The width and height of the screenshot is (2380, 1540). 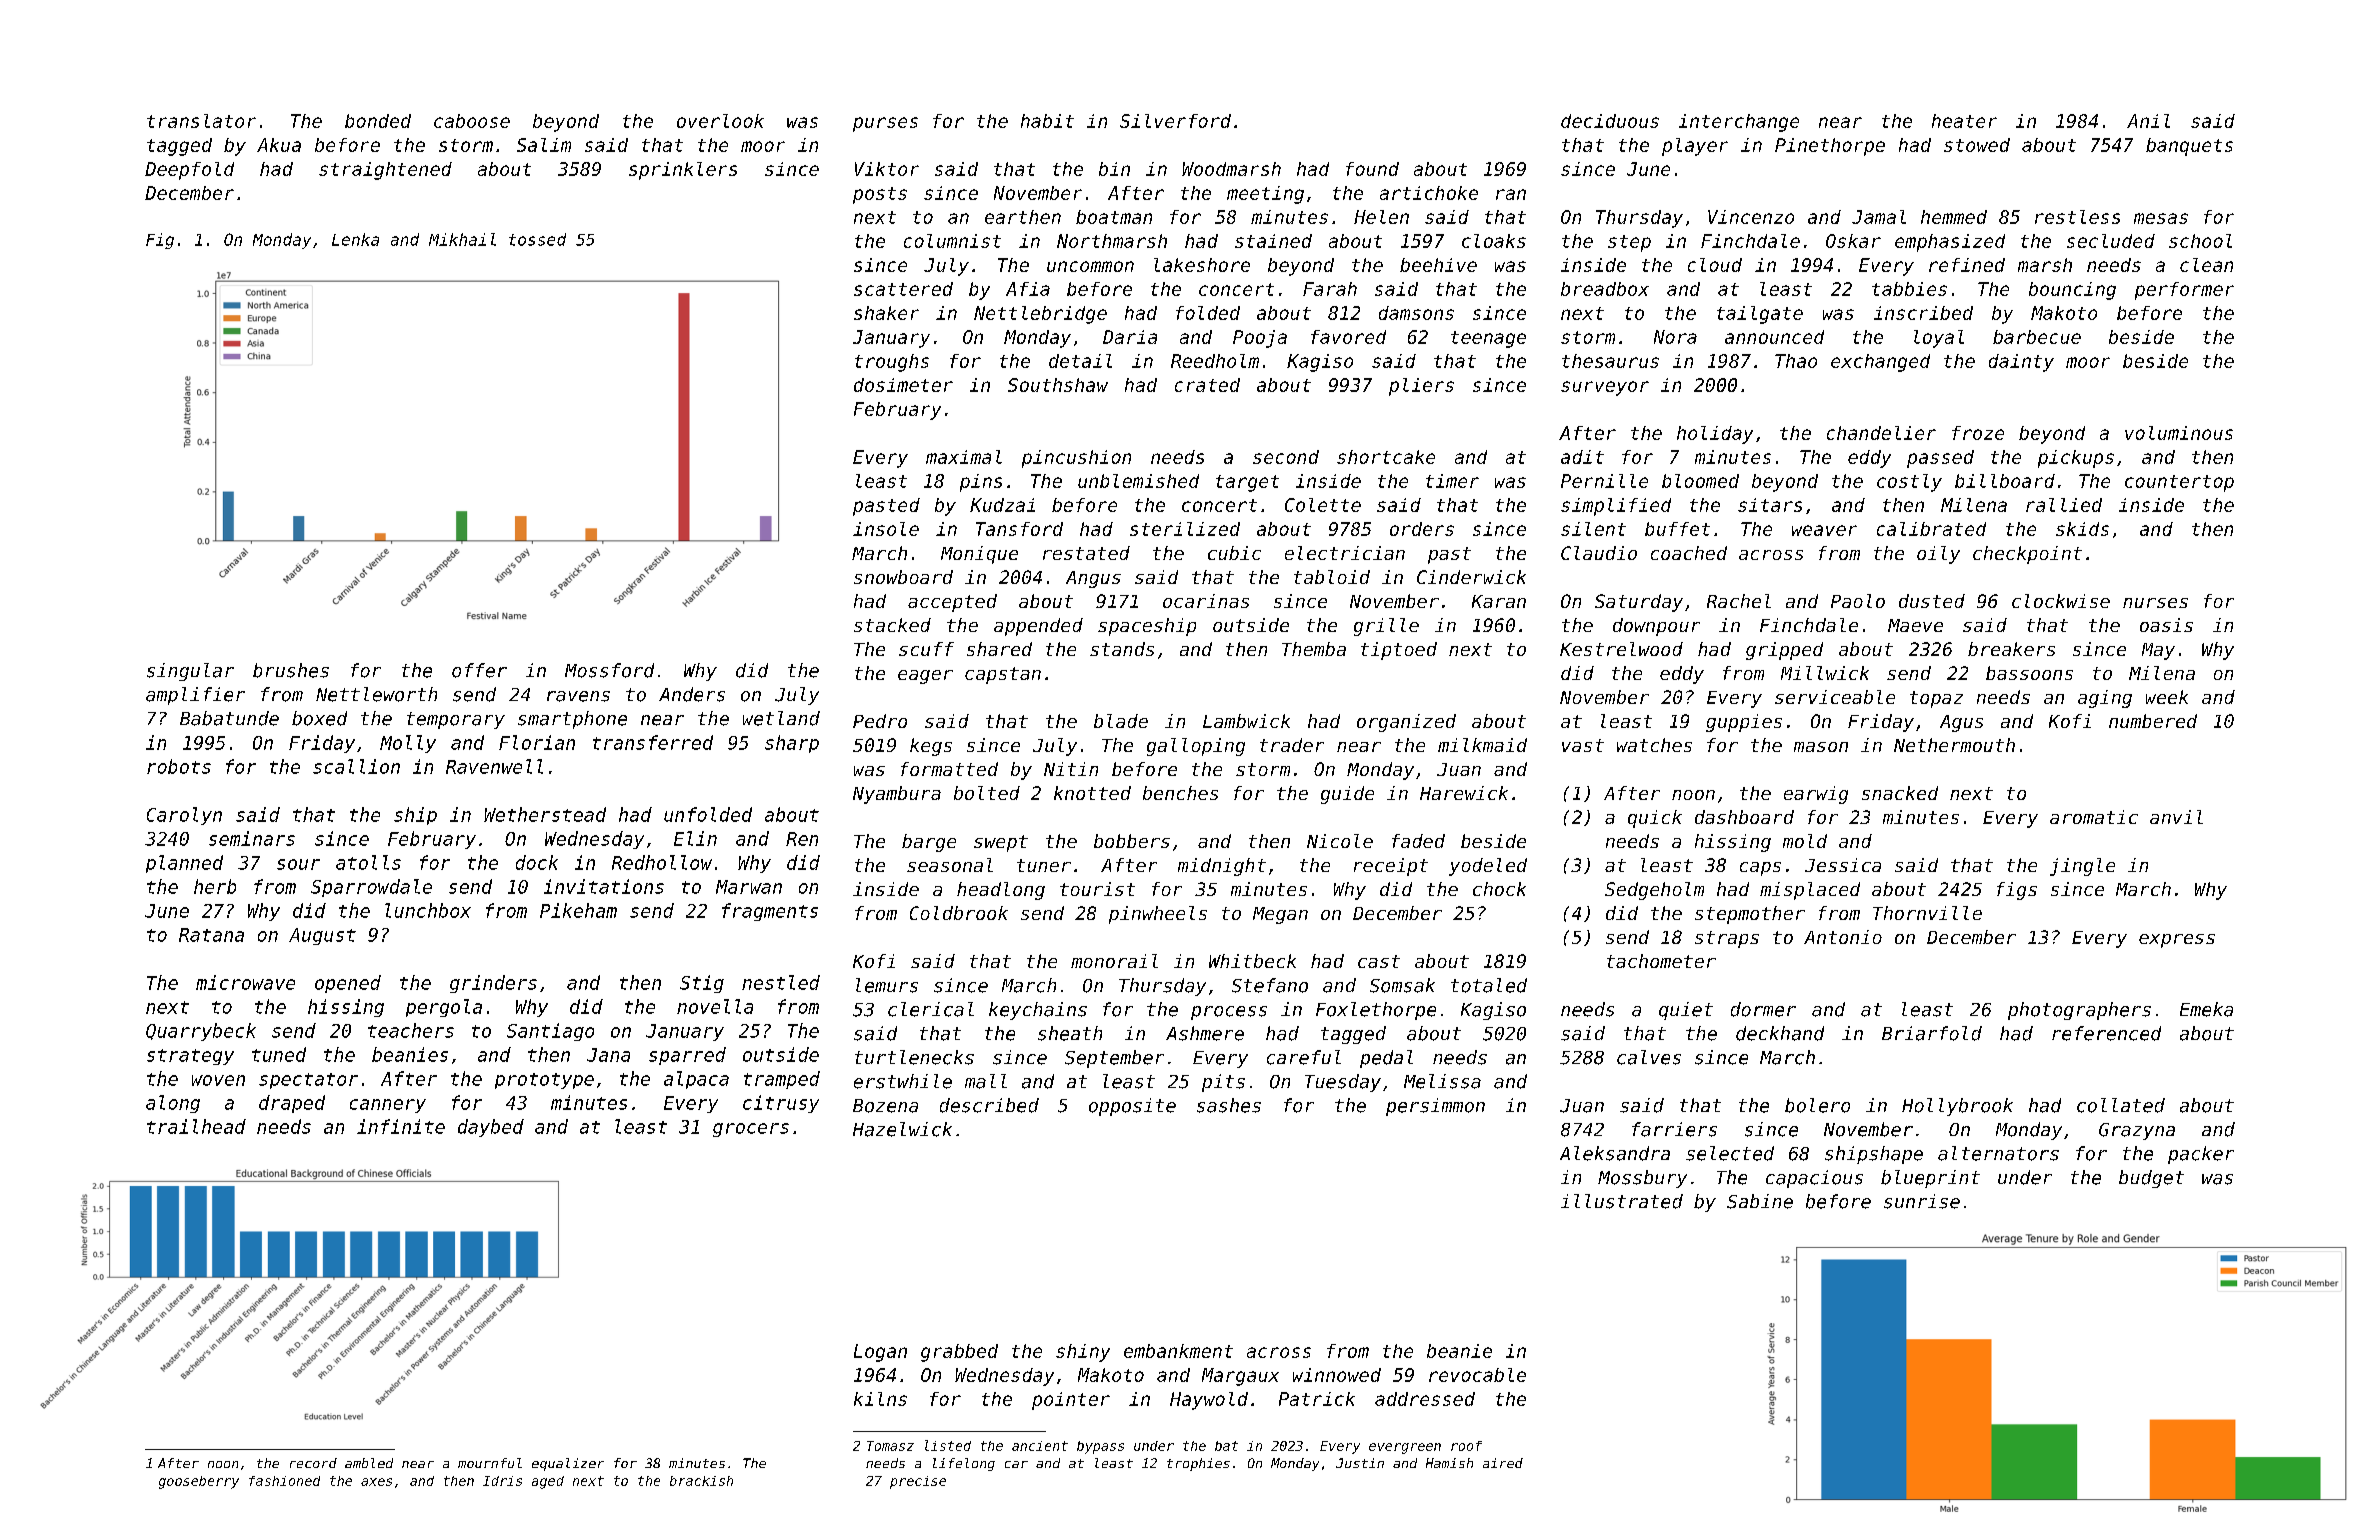 What do you see at coordinates (201, 1032) in the screenshot?
I see `Quarrybeck` at bounding box center [201, 1032].
